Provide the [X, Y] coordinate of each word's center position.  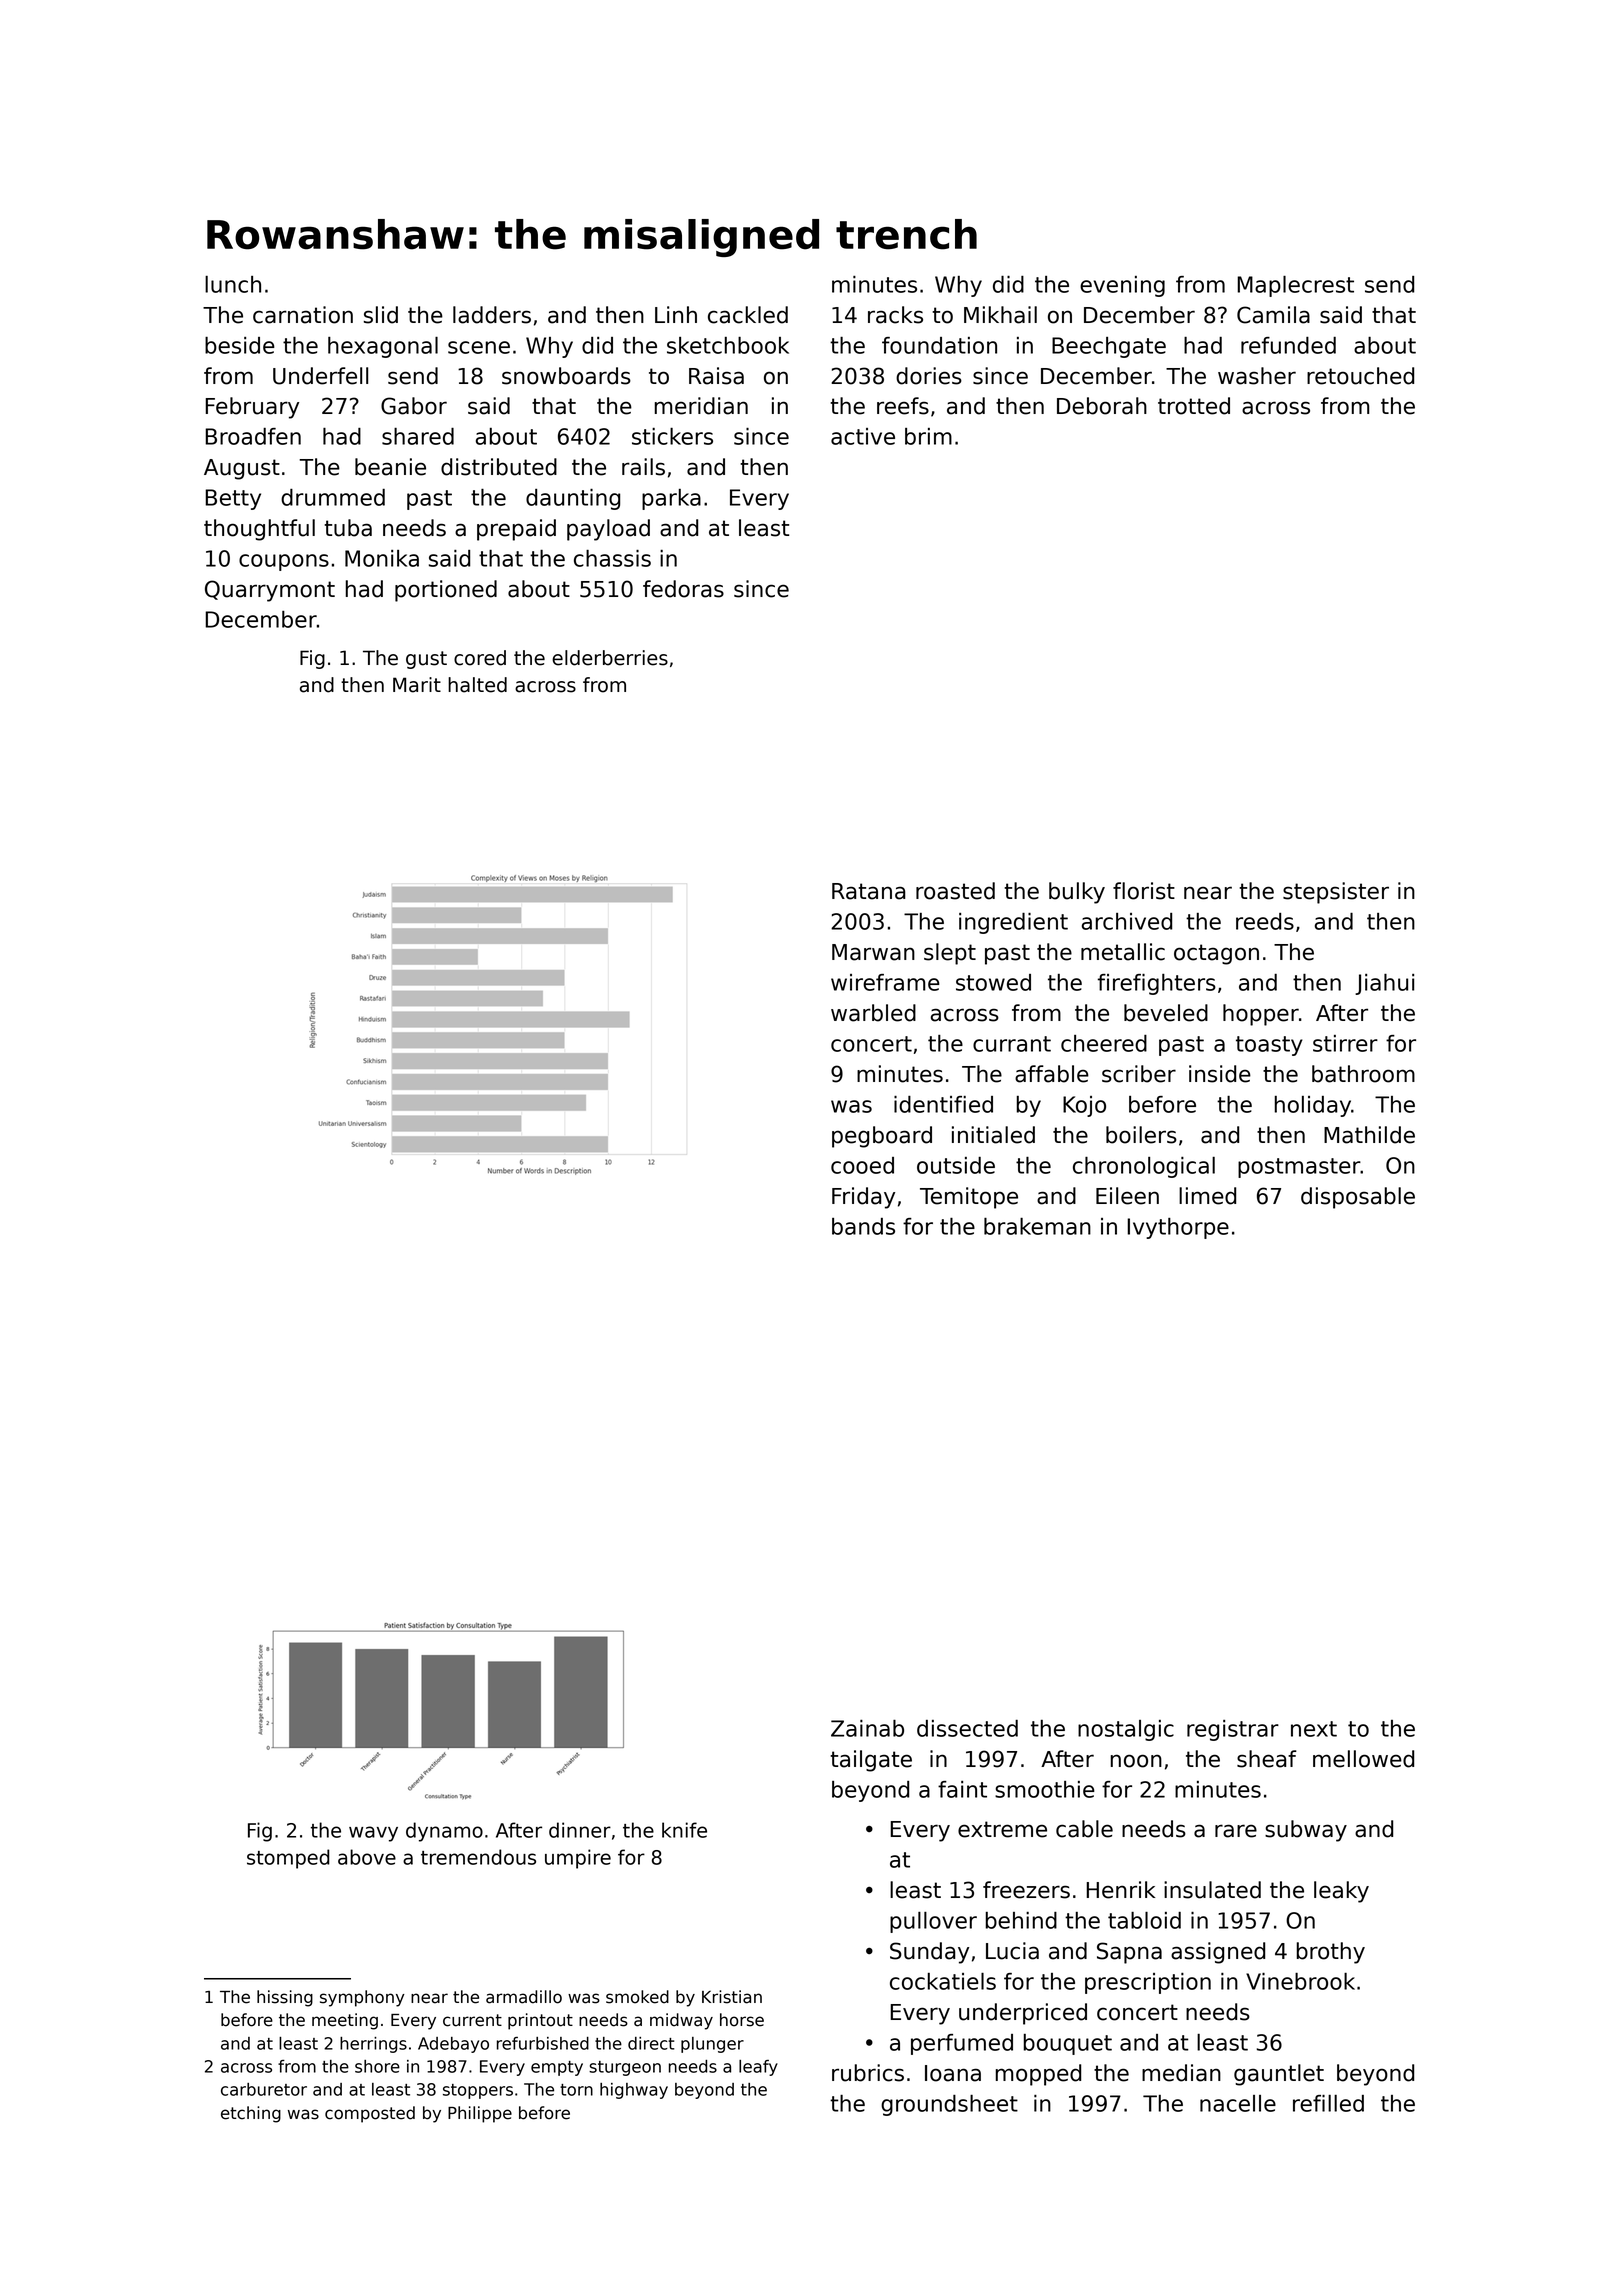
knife [684, 1830]
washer [1257, 376]
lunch [233, 284]
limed [1207, 1196]
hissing [285, 1998]
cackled [748, 315]
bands [863, 1226]
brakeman [1037, 1226]
